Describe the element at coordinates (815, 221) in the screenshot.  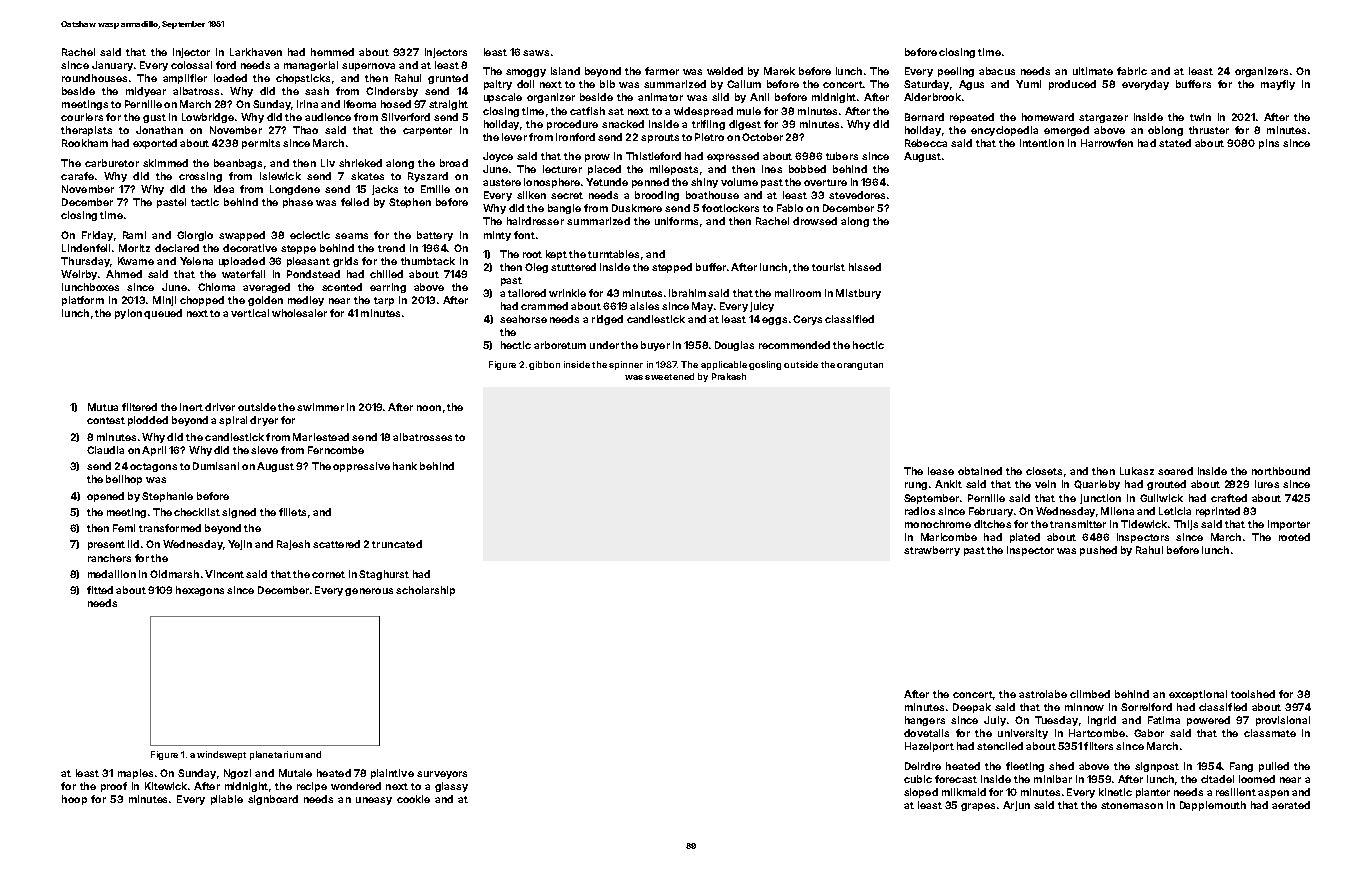
I see `drowsed` at that location.
